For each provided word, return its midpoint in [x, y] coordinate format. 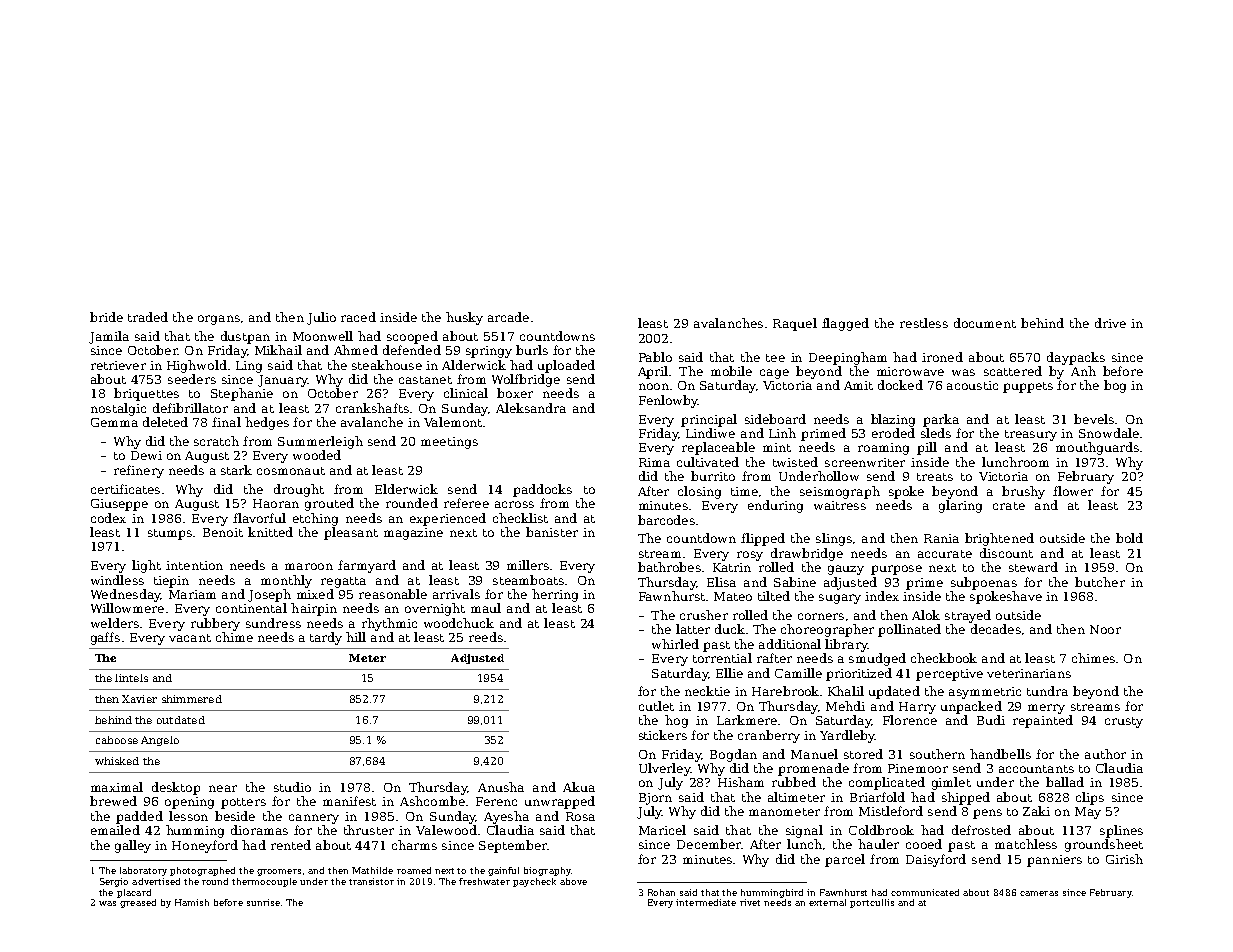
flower [1073, 491]
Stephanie [242, 394]
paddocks [542, 490]
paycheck [534, 882]
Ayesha [506, 817]
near [223, 788]
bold [1129, 538]
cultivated [708, 462]
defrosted [981, 830]
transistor [371, 881]
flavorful [259, 518]
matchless [1026, 844]
